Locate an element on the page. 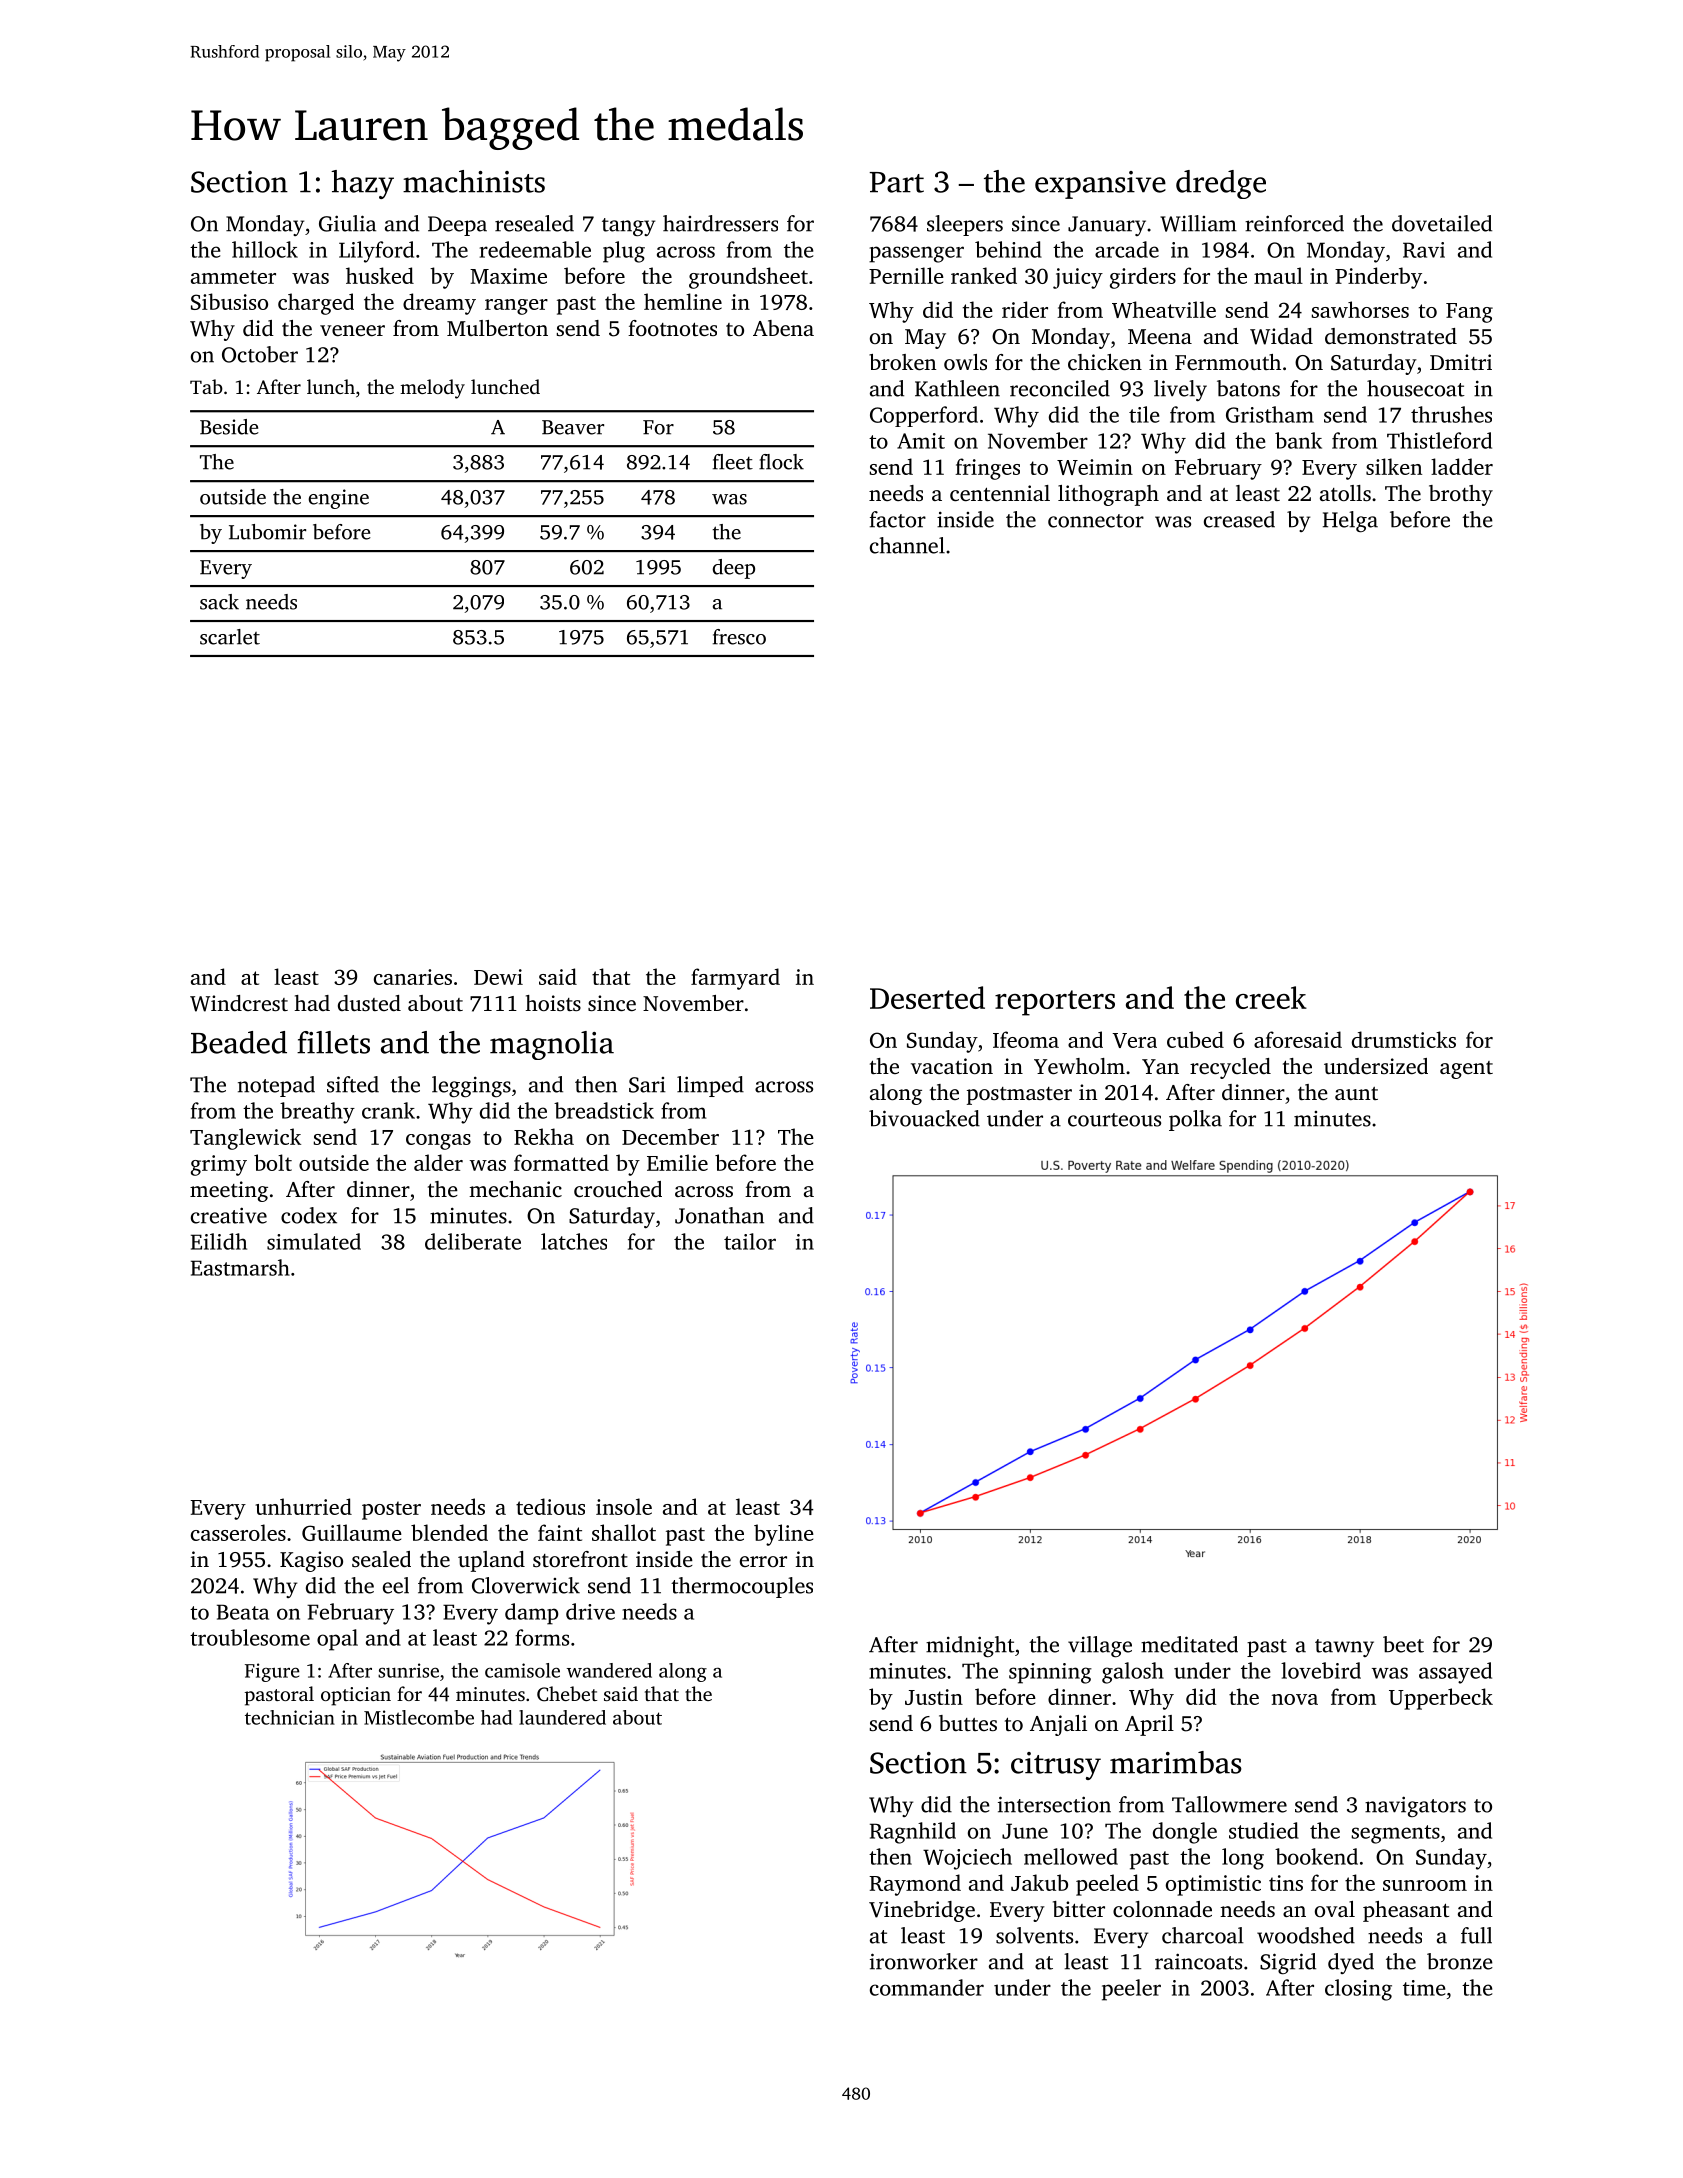 Image resolution: width=1683 pixels, height=2178 pixels. aunt is located at coordinates (1356, 1093).
